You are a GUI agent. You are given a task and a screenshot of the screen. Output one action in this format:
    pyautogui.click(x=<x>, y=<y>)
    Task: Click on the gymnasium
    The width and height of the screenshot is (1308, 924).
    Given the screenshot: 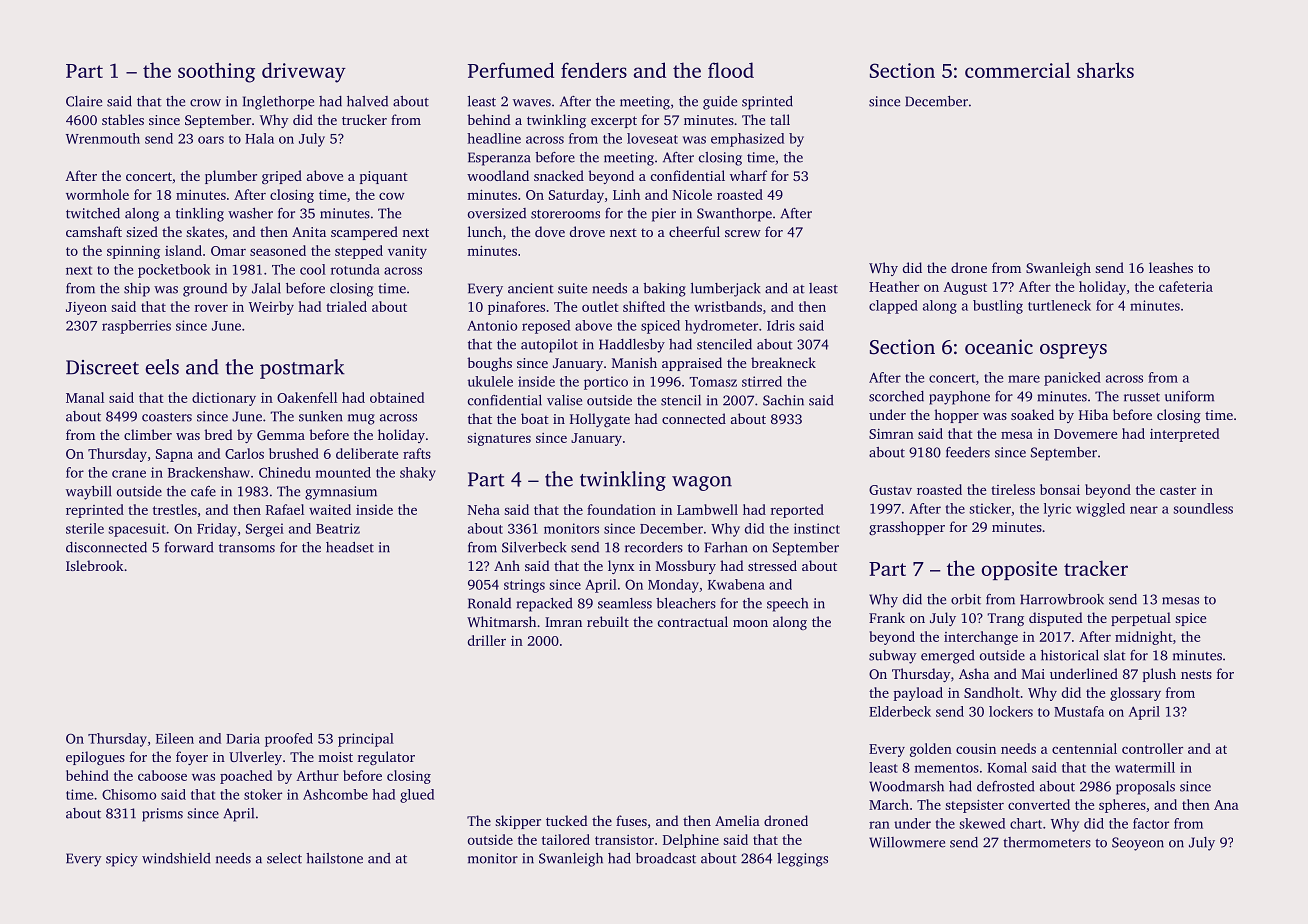 What is the action you would take?
    pyautogui.click(x=341, y=493)
